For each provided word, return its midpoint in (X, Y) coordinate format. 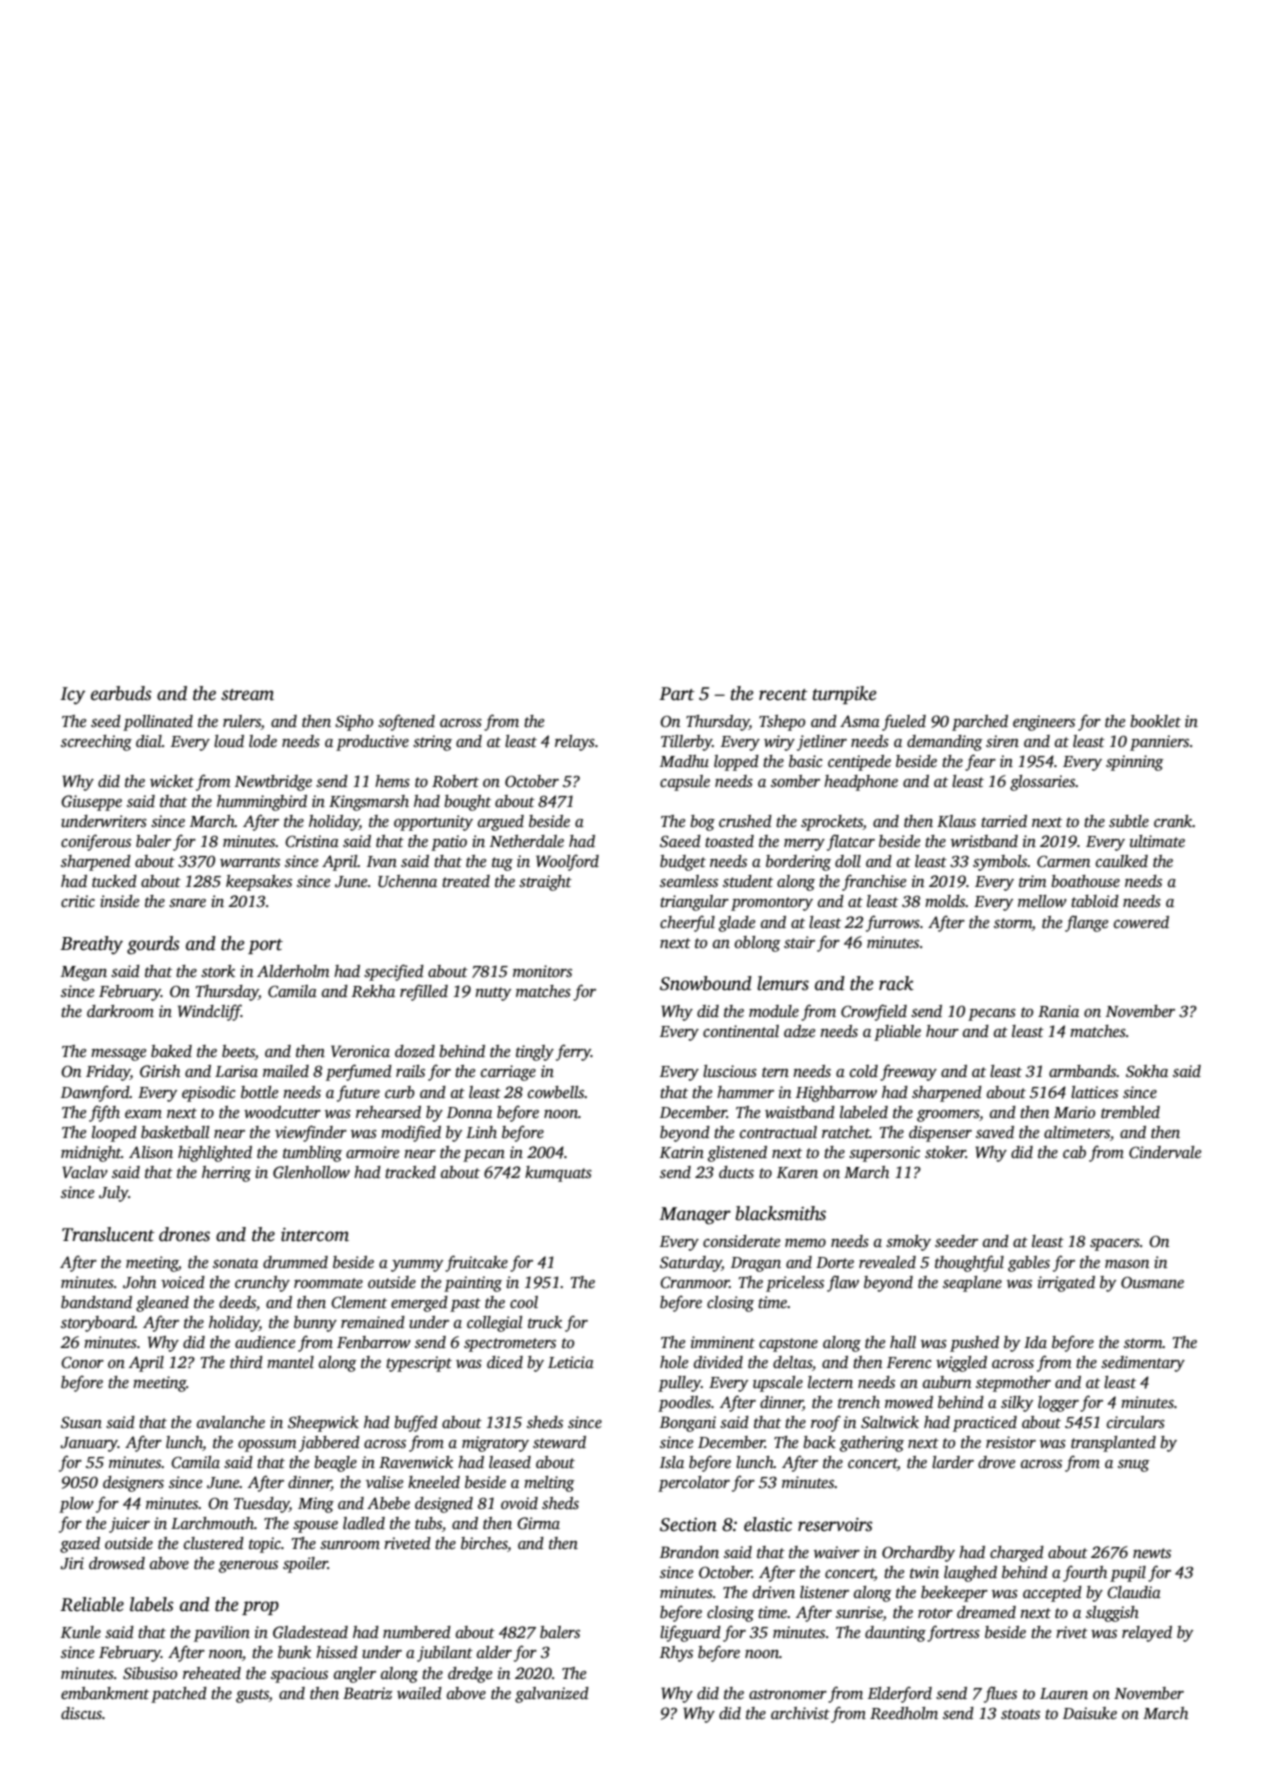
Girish (160, 1071)
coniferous (96, 842)
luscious (730, 1071)
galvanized (552, 1695)
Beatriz (367, 1693)
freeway (908, 1072)
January (89, 1444)
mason (1127, 1264)
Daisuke (1090, 1713)
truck (545, 1322)
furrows (893, 923)
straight (545, 883)
